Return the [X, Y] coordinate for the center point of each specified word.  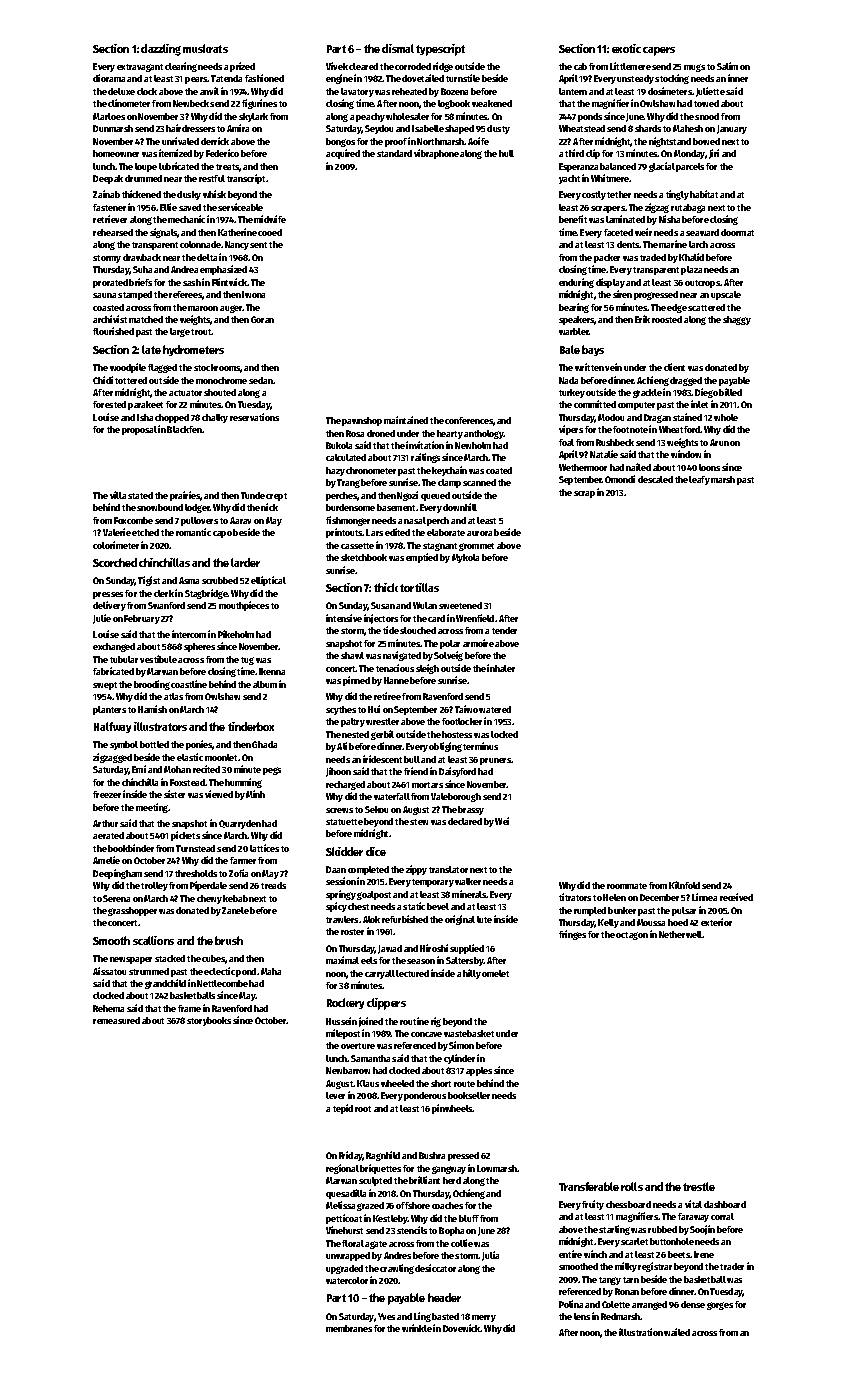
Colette [616, 1304]
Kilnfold [684, 885]
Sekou [376, 809]
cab [580, 66]
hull [506, 153]
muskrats [205, 48]
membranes [349, 1328]
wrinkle [417, 1328]
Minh [255, 794]
